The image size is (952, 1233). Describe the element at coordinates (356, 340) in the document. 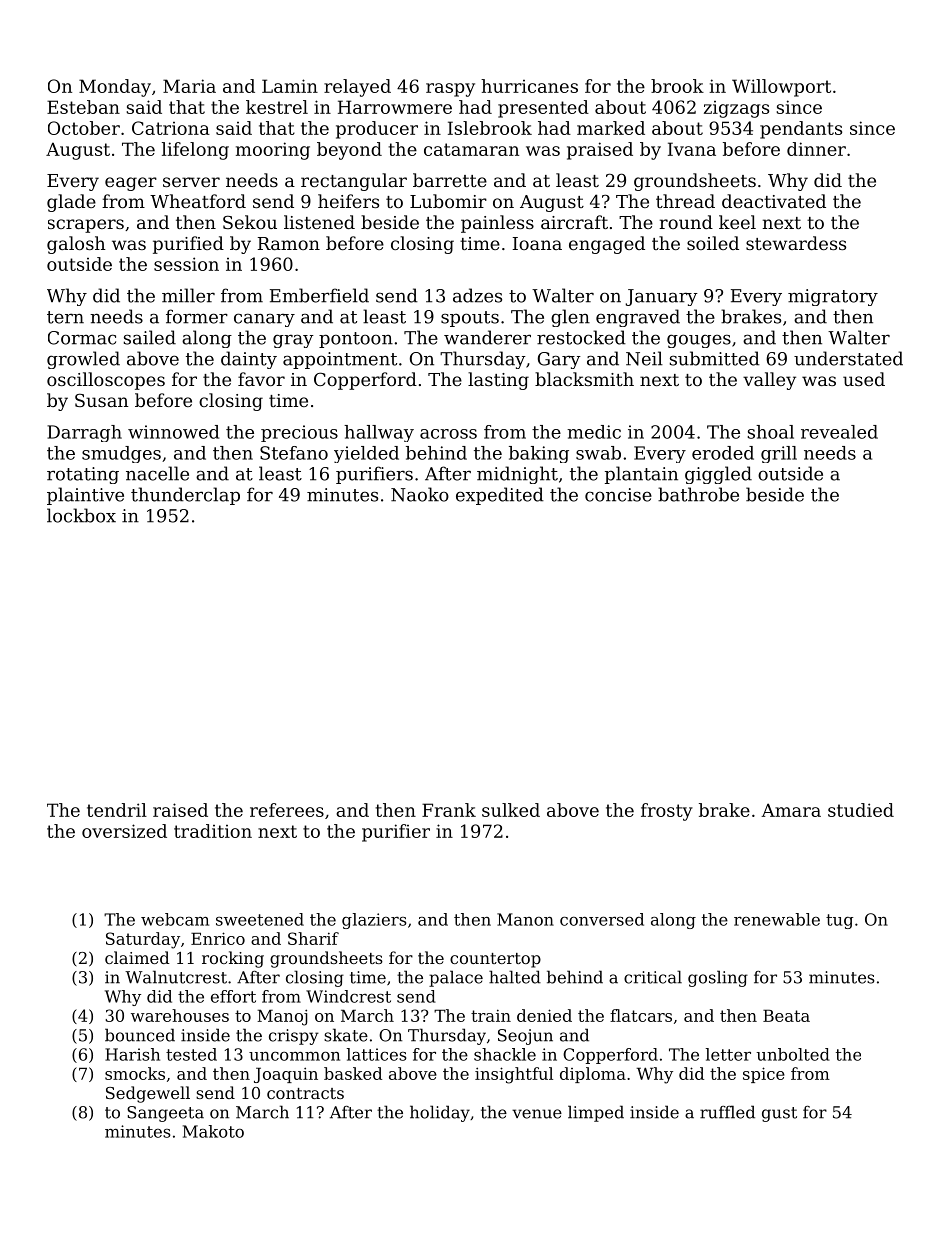

I see `pontoon` at that location.
